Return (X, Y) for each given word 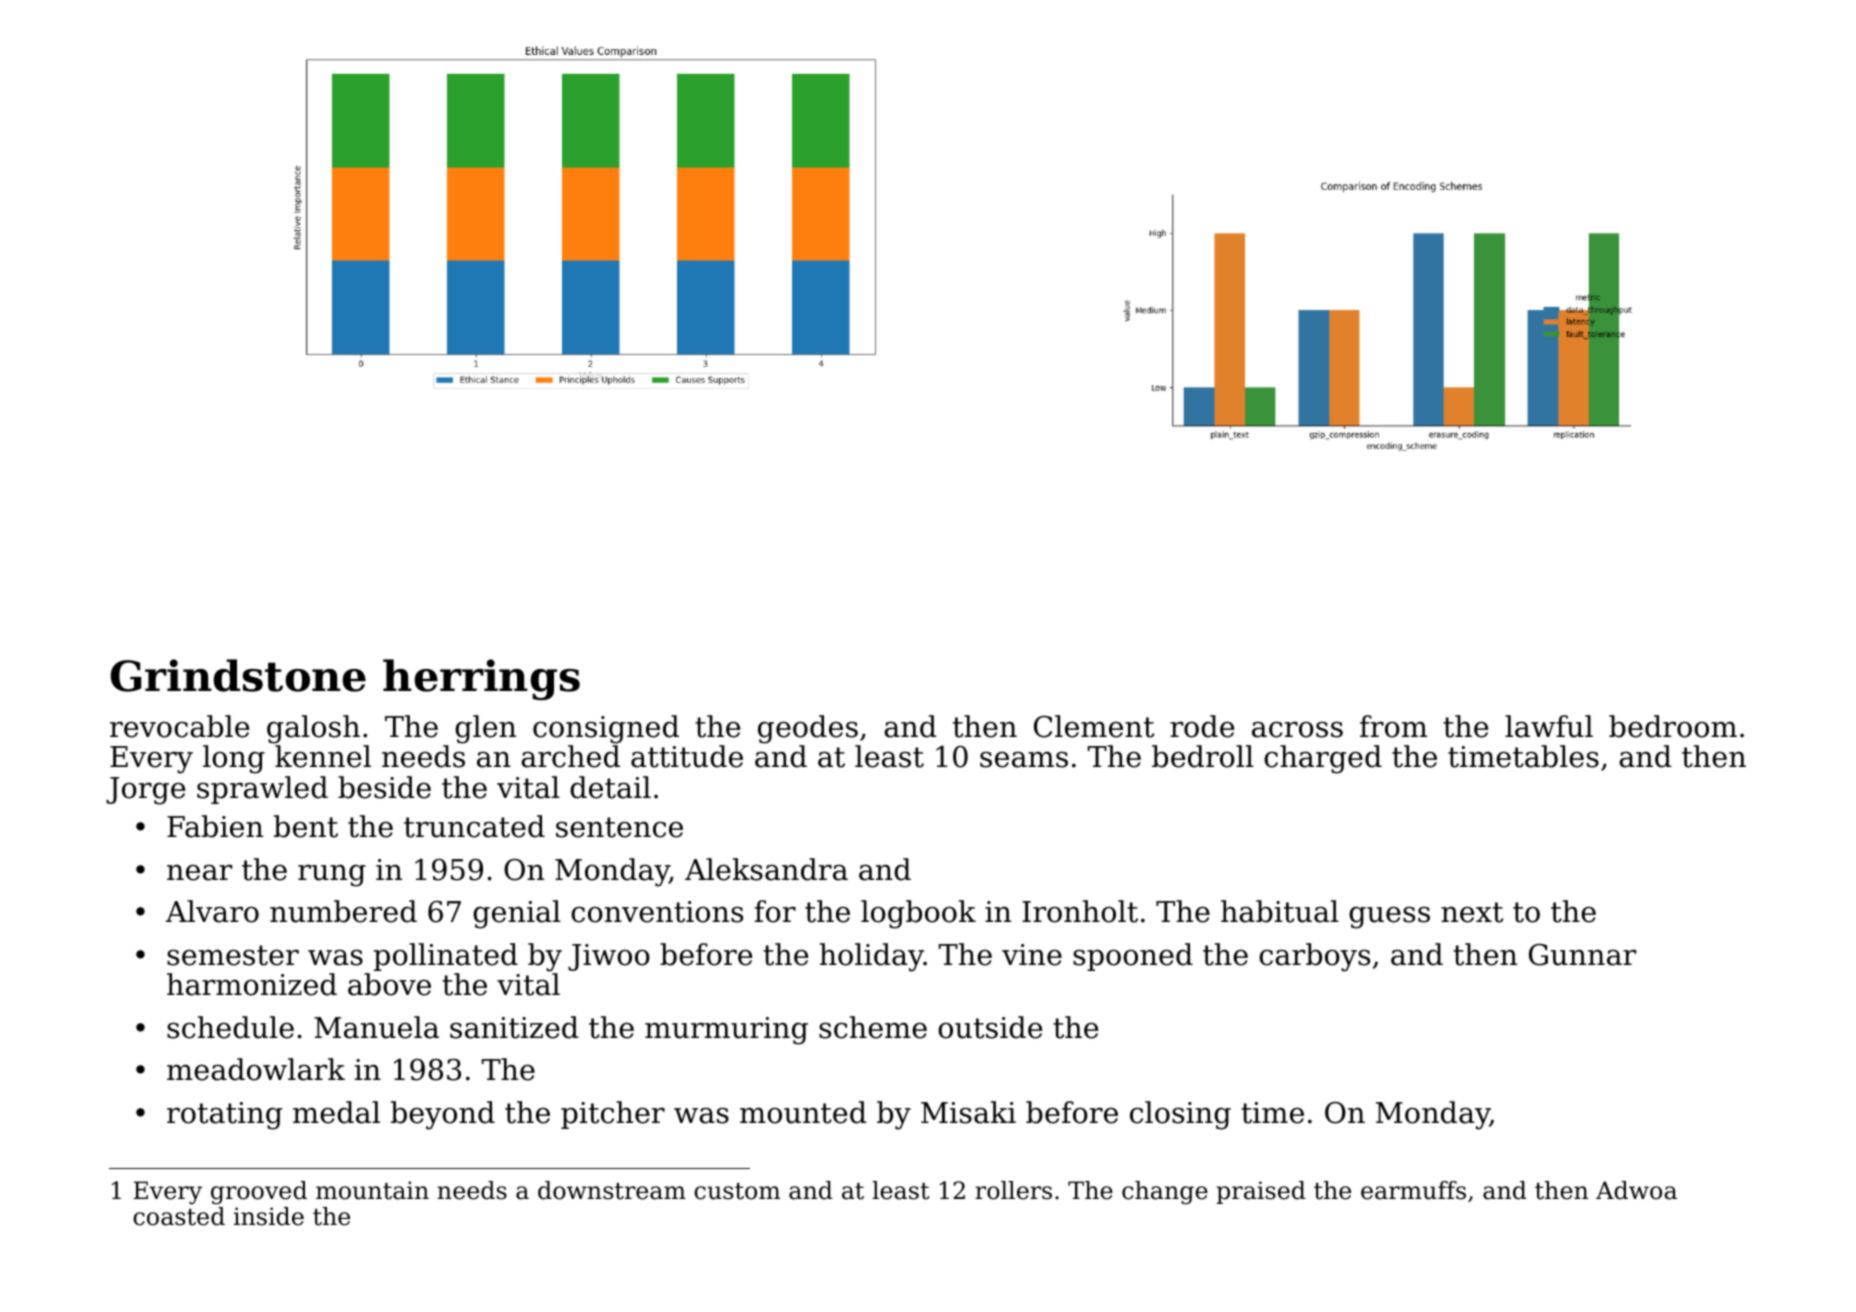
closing (1180, 1115)
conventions (657, 912)
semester (233, 955)
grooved (259, 1193)
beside (384, 787)
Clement (1094, 726)
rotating (224, 1116)
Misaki (968, 1112)
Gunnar (1582, 955)
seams (1024, 759)
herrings (481, 679)
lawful (1549, 726)
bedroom (1673, 726)
